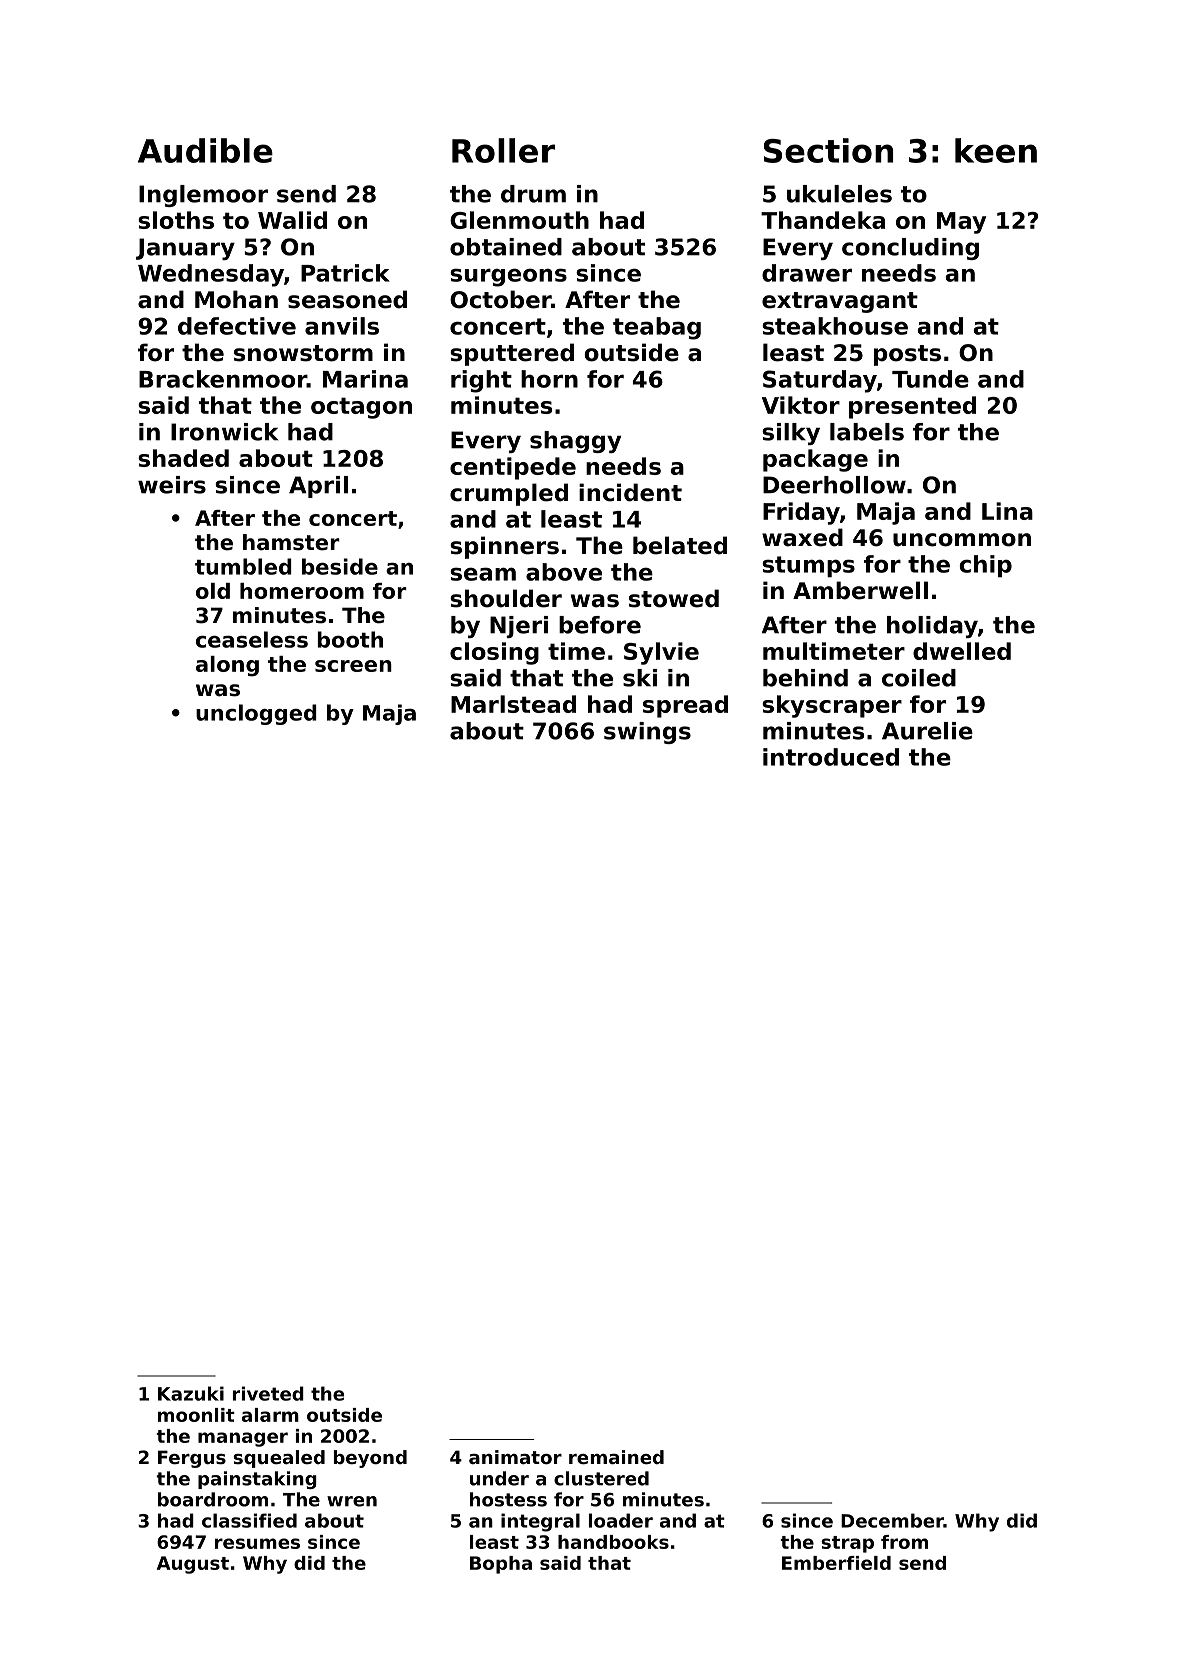 The image size is (1180, 1669). I want to click on December, so click(892, 1520).
